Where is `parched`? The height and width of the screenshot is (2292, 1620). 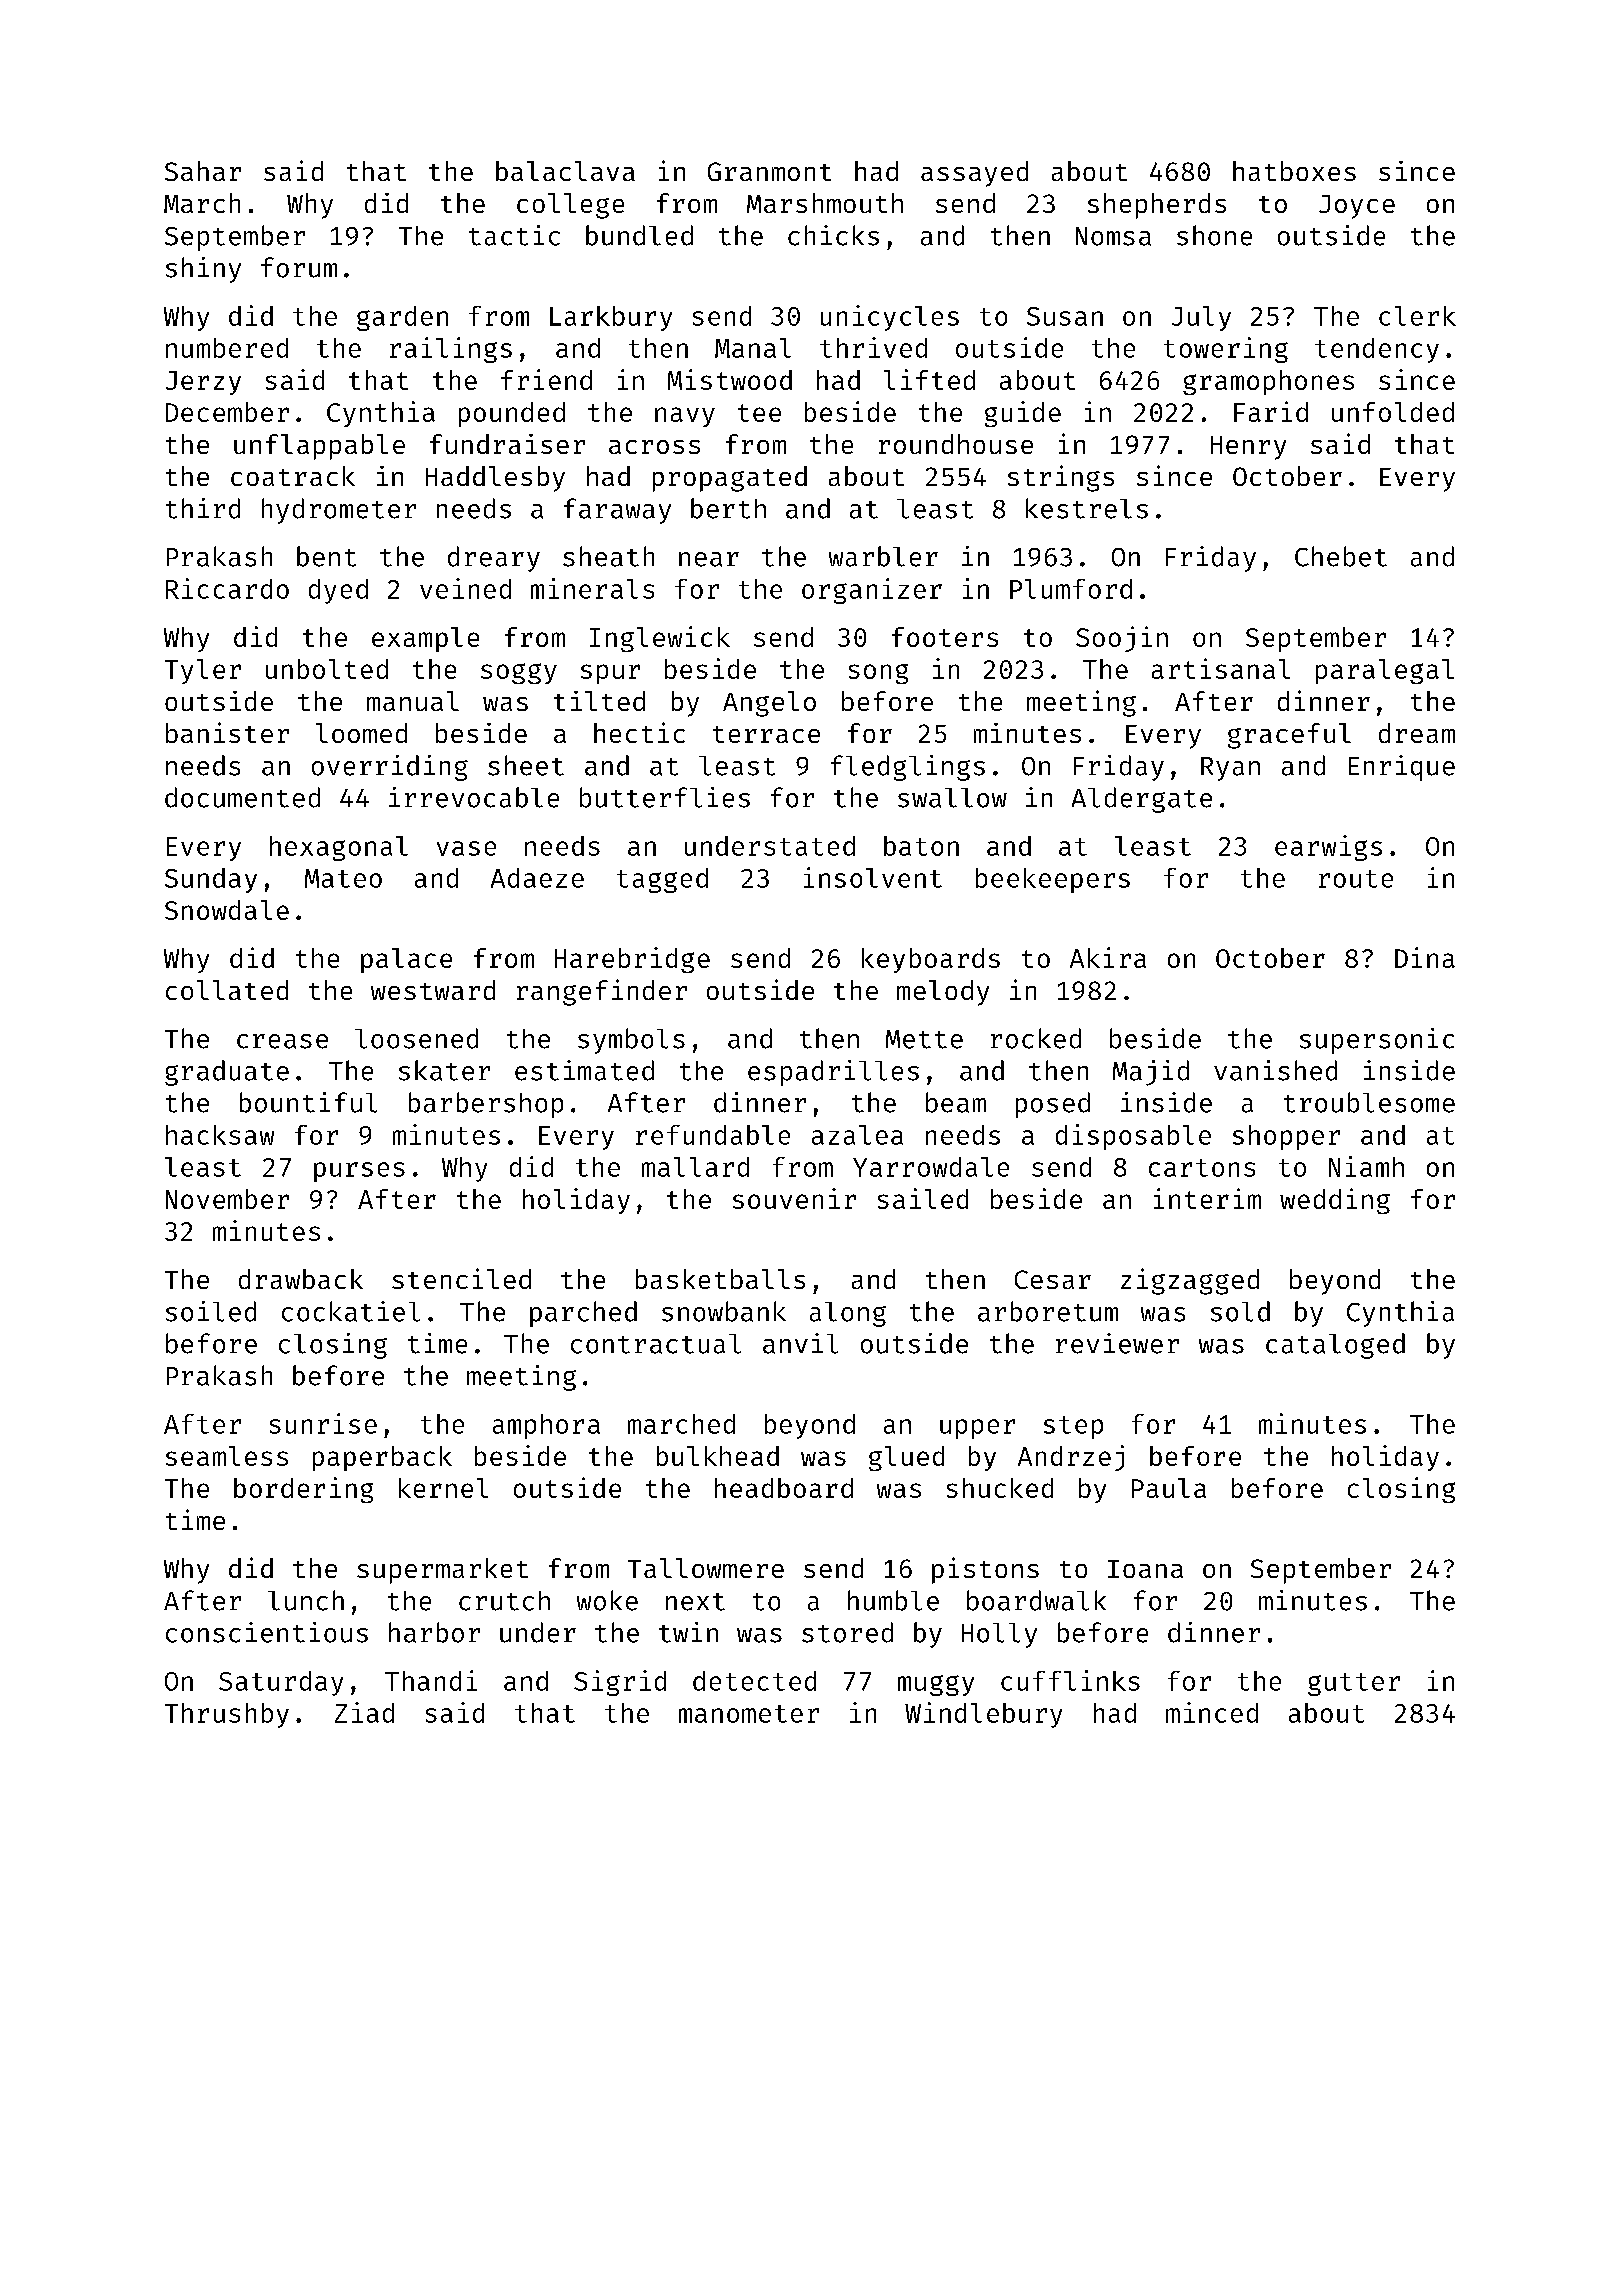
parched is located at coordinates (583, 1314).
